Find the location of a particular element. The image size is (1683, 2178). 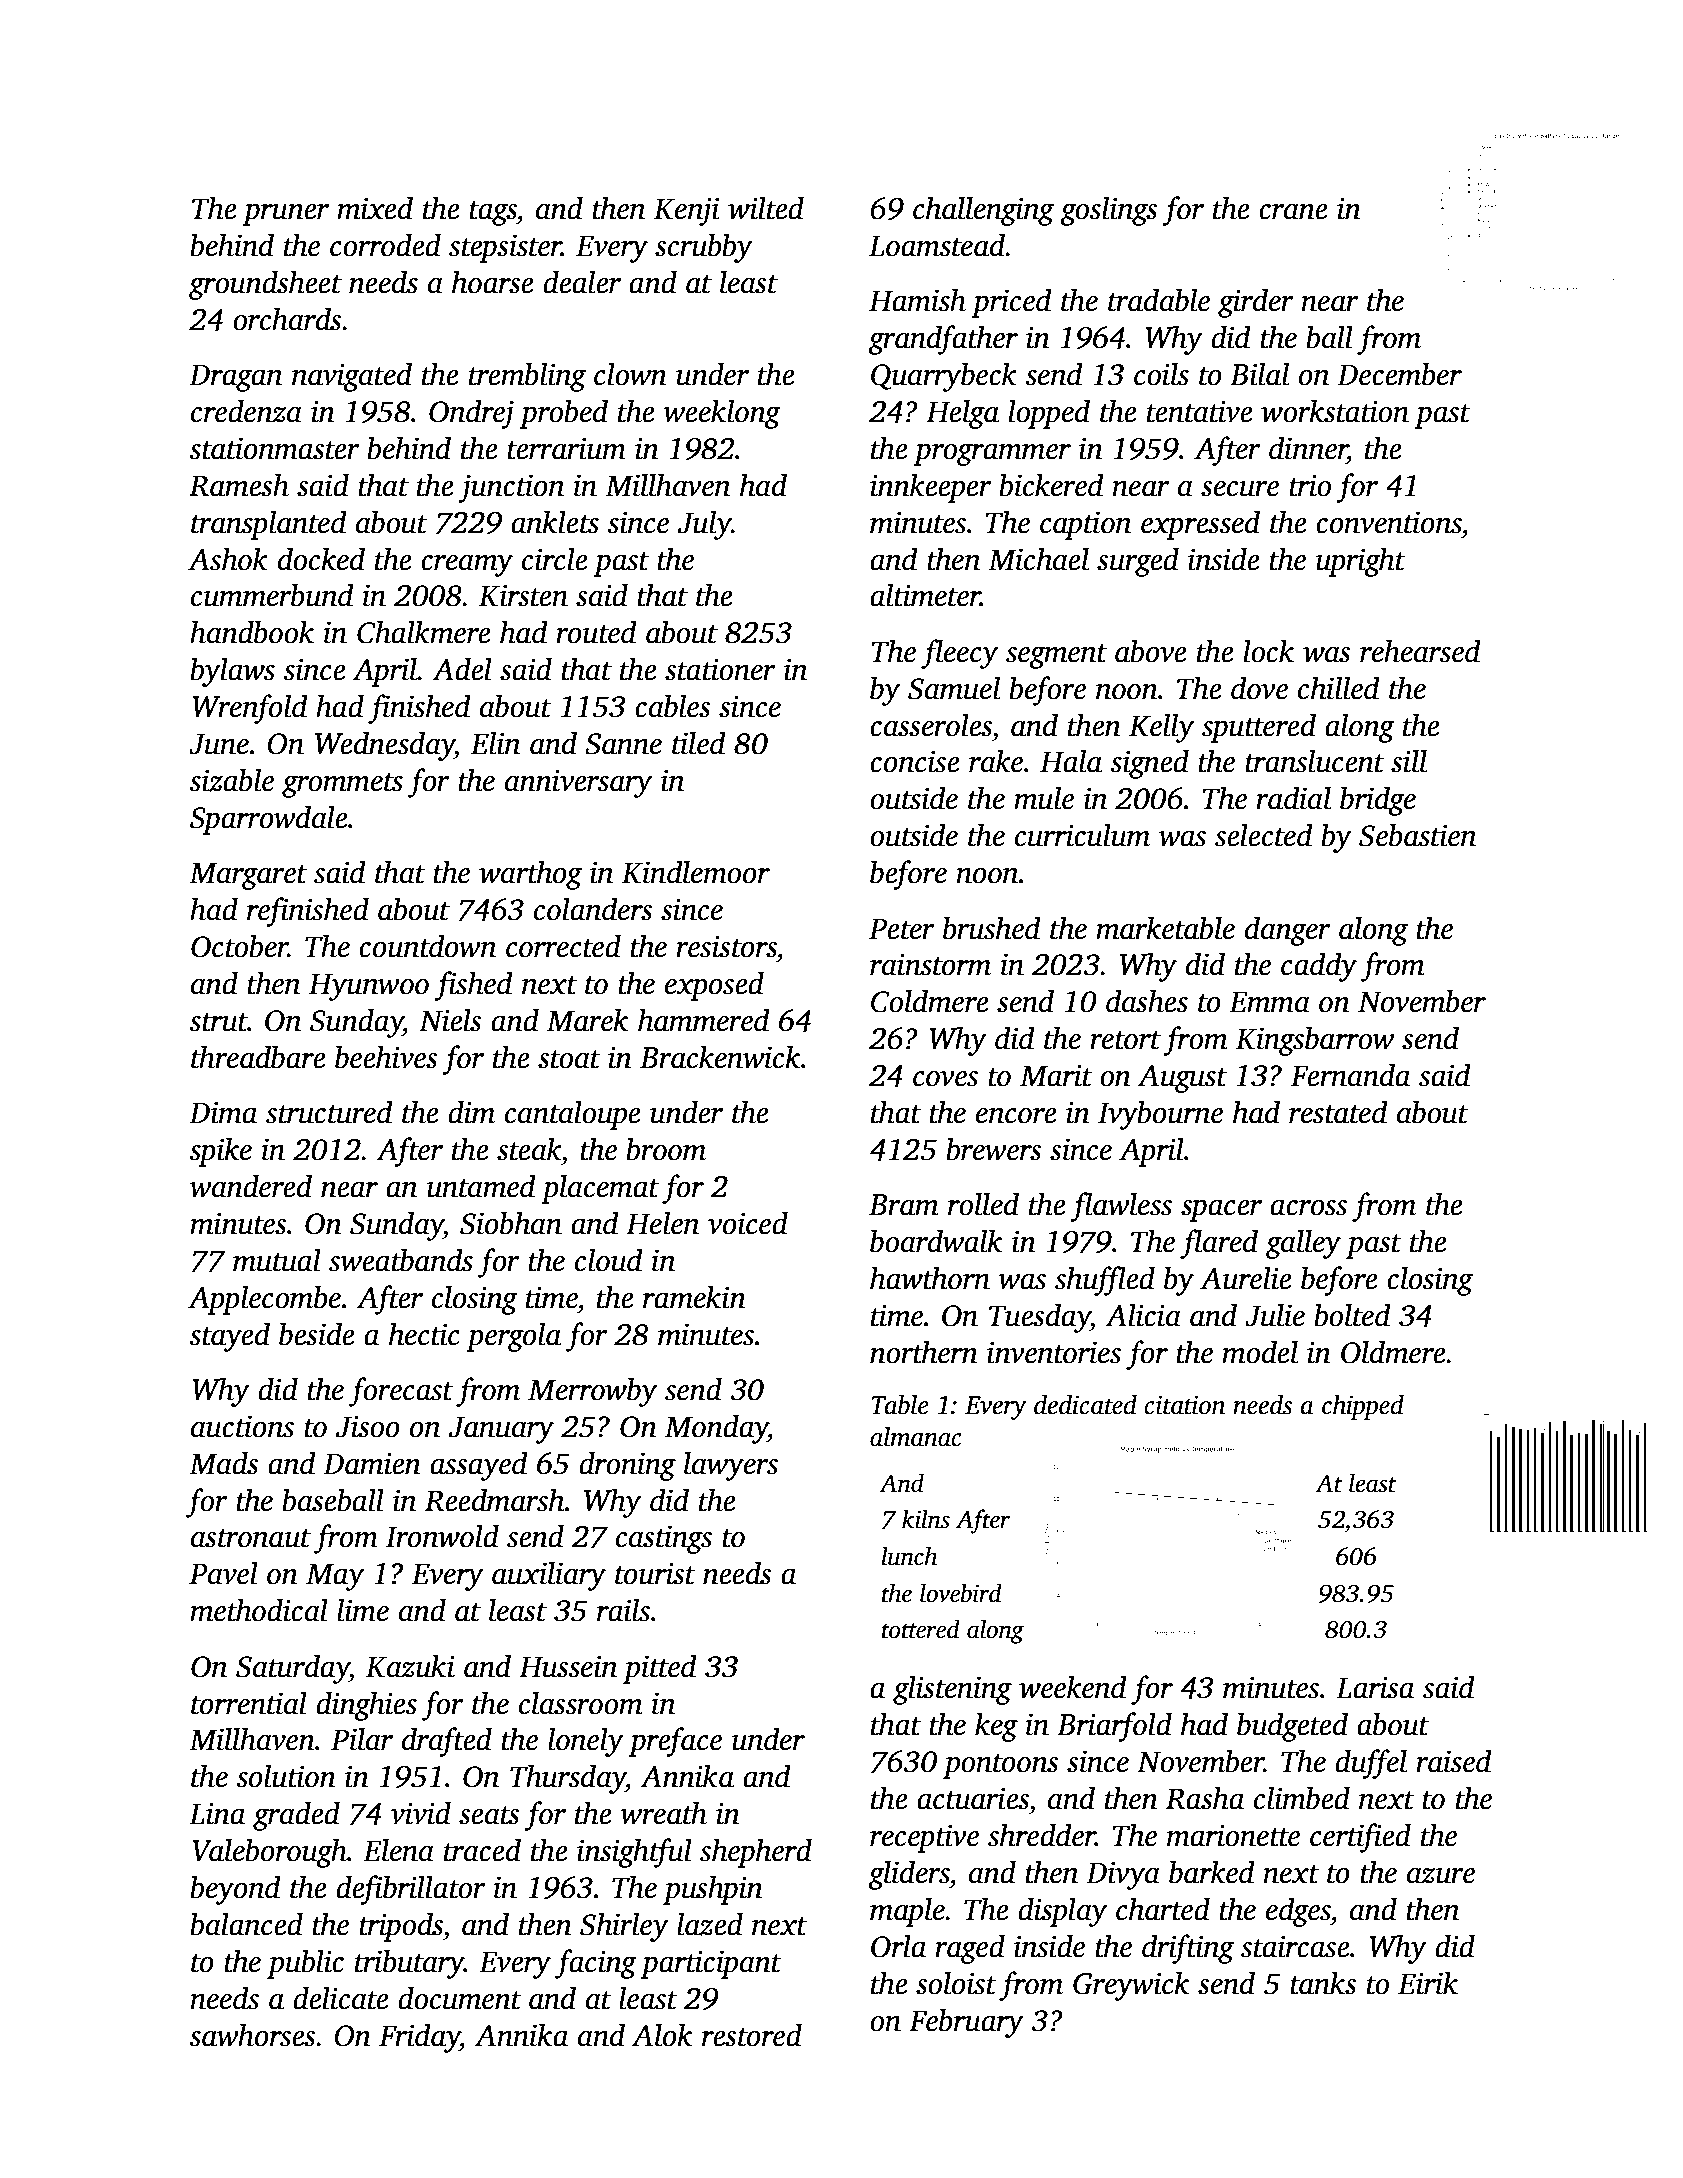

lime is located at coordinates (363, 1610).
